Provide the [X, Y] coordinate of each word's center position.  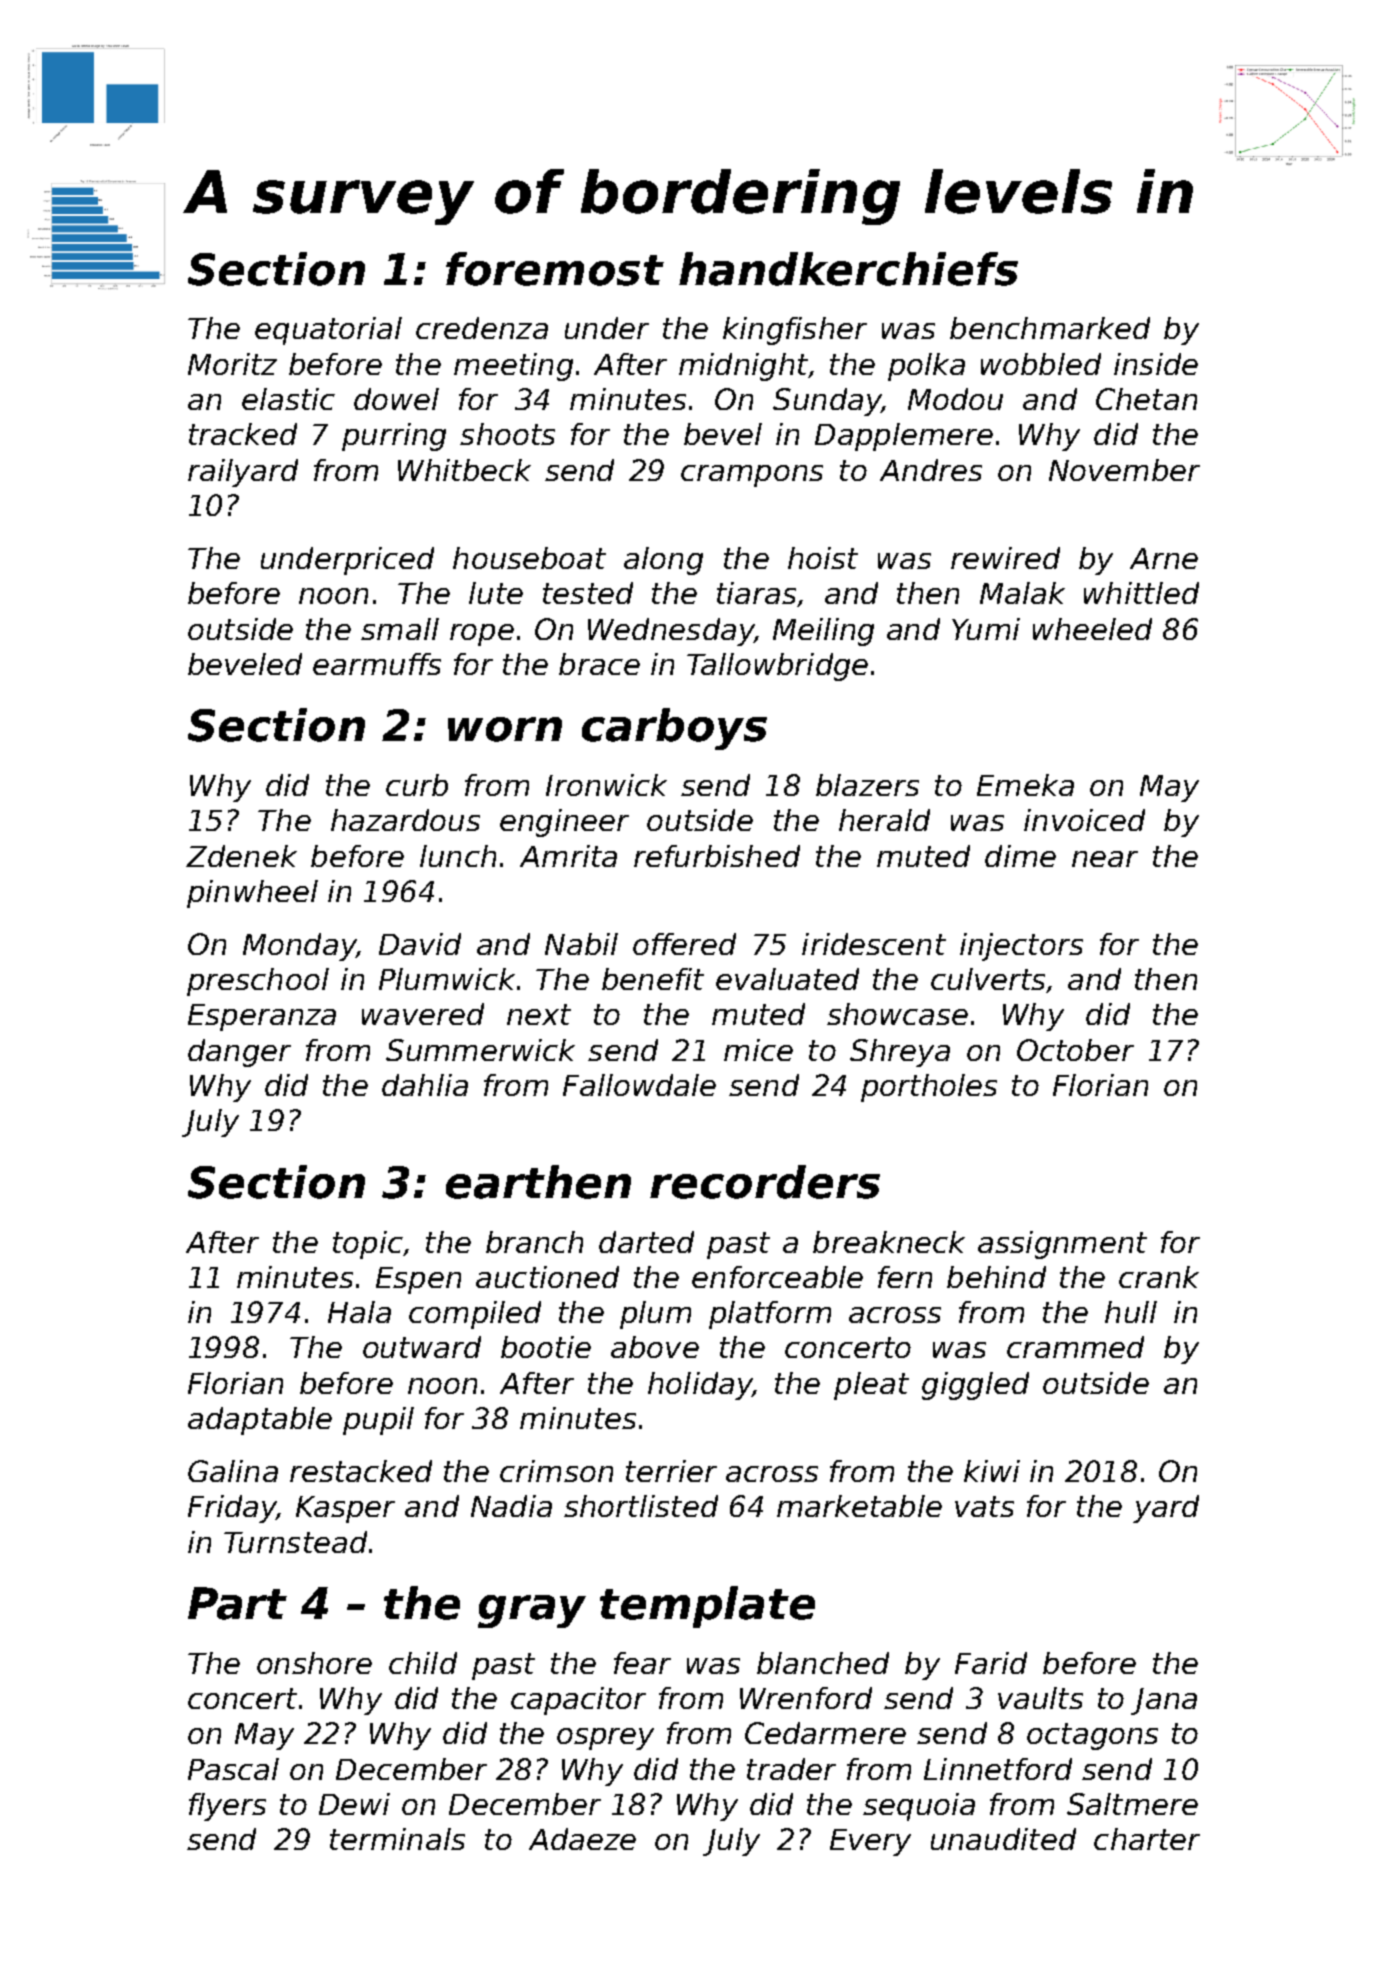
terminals [397, 1839]
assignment [1062, 1245]
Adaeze [582, 1839]
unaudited [1003, 1839]
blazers [867, 785]
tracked [243, 434]
